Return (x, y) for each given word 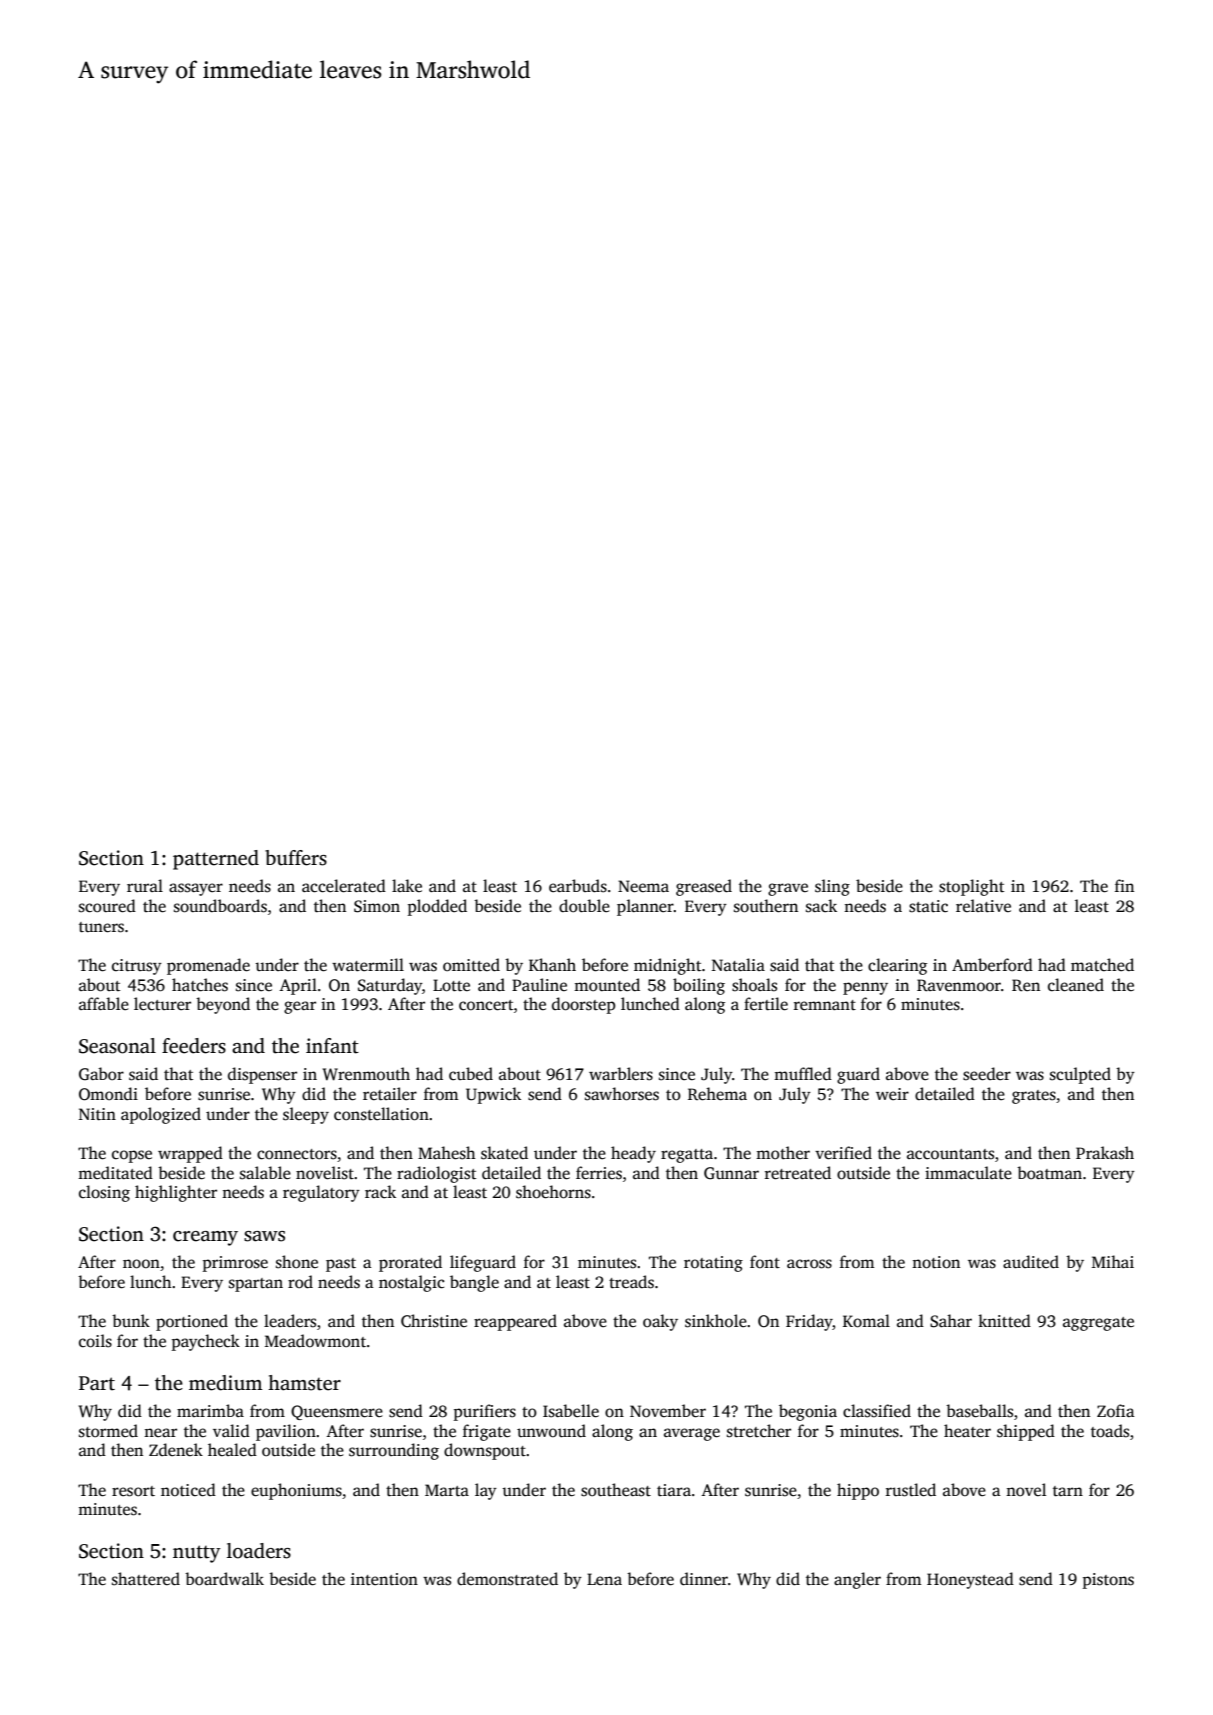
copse (132, 1156)
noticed (188, 1490)
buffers (296, 858)
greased (704, 887)
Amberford (992, 964)
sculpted (1080, 1075)
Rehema (717, 1094)
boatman (1049, 1172)
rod (300, 1282)
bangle (474, 1283)
